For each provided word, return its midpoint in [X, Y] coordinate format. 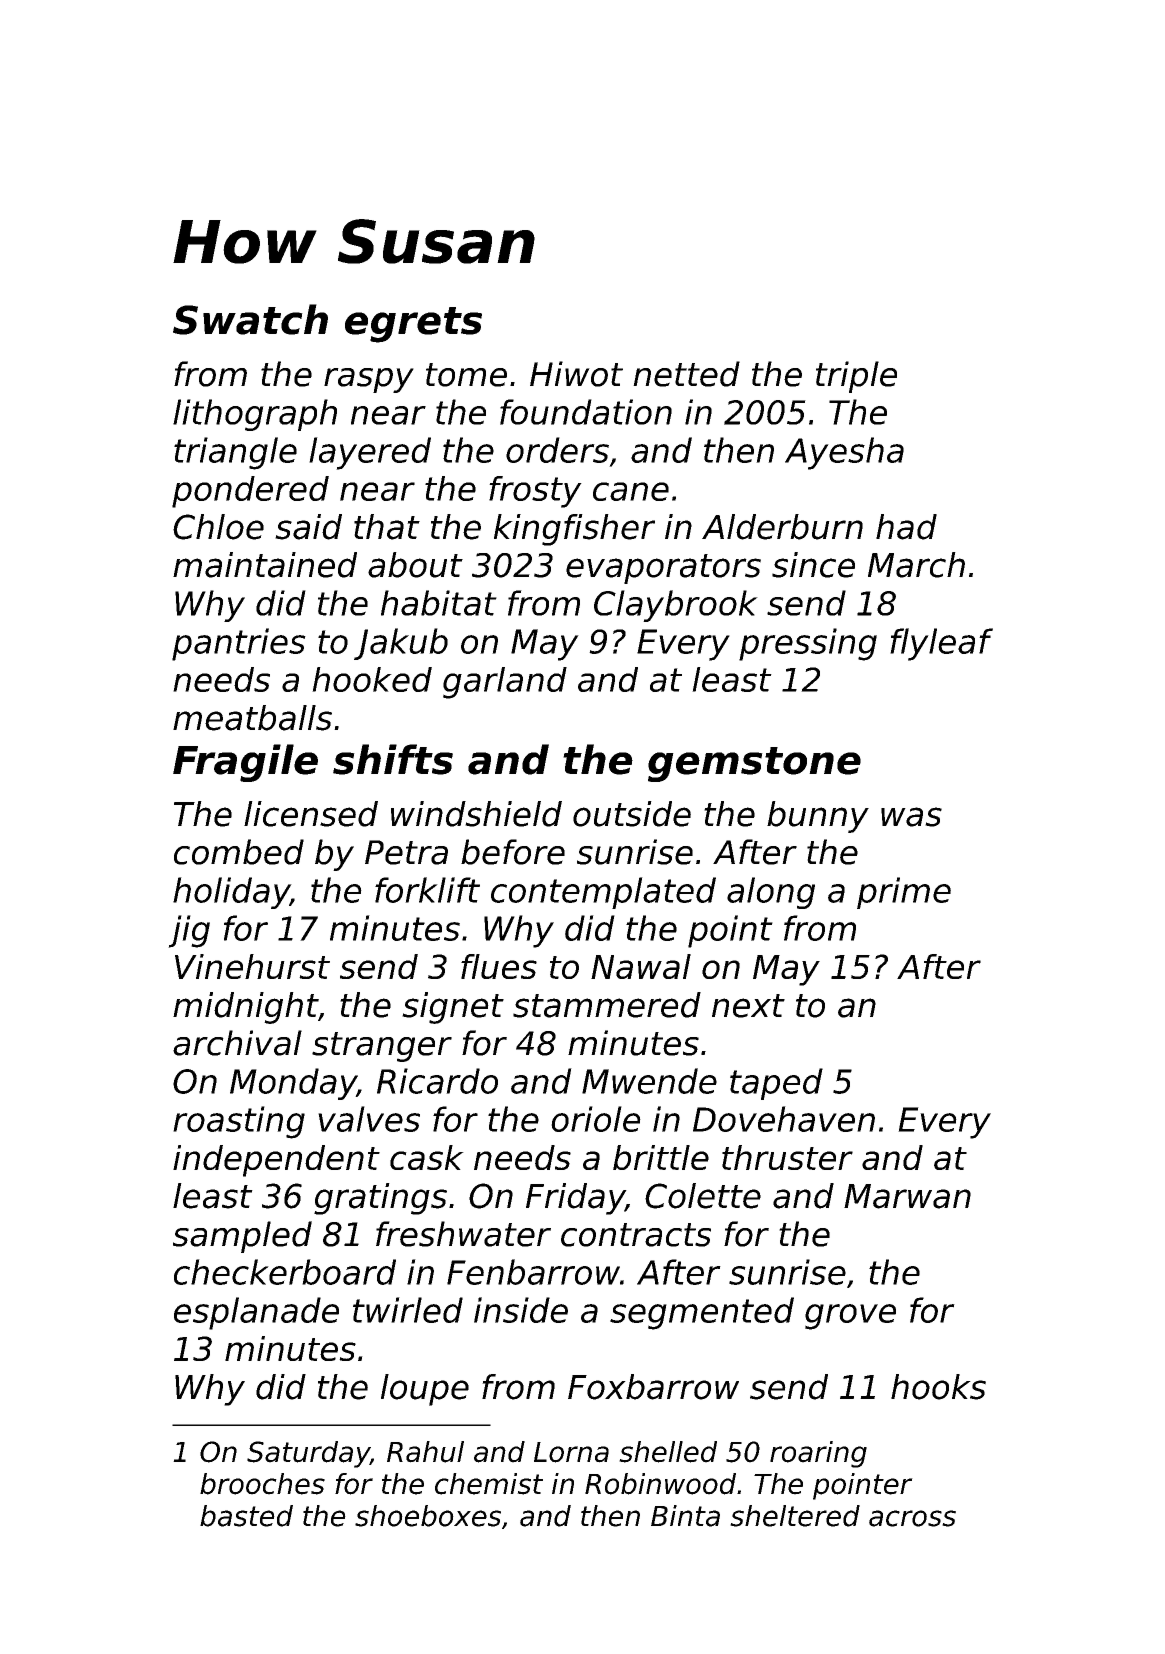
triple [856, 377]
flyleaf [941, 644]
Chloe [218, 527]
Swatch [250, 319]
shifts [393, 759]
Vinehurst [252, 966]
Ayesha [844, 453]
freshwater [463, 1234]
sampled [242, 1237]
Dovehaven [784, 1119]
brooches [262, 1484]
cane [631, 491]
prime [904, 893]
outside [632, 814]
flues [499, 966]
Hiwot [576, 374]
